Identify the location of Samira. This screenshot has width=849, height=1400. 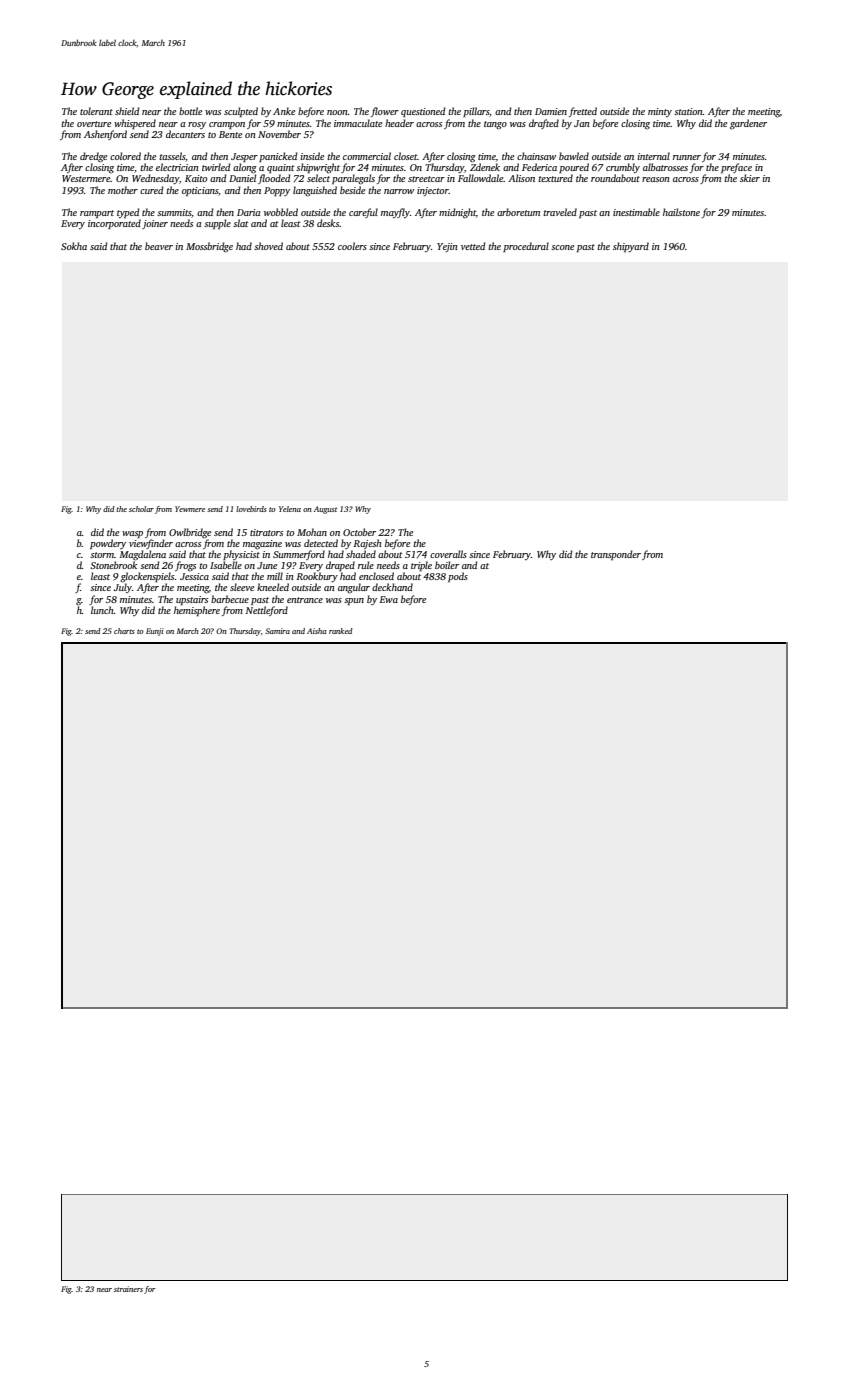
(277, 631).
